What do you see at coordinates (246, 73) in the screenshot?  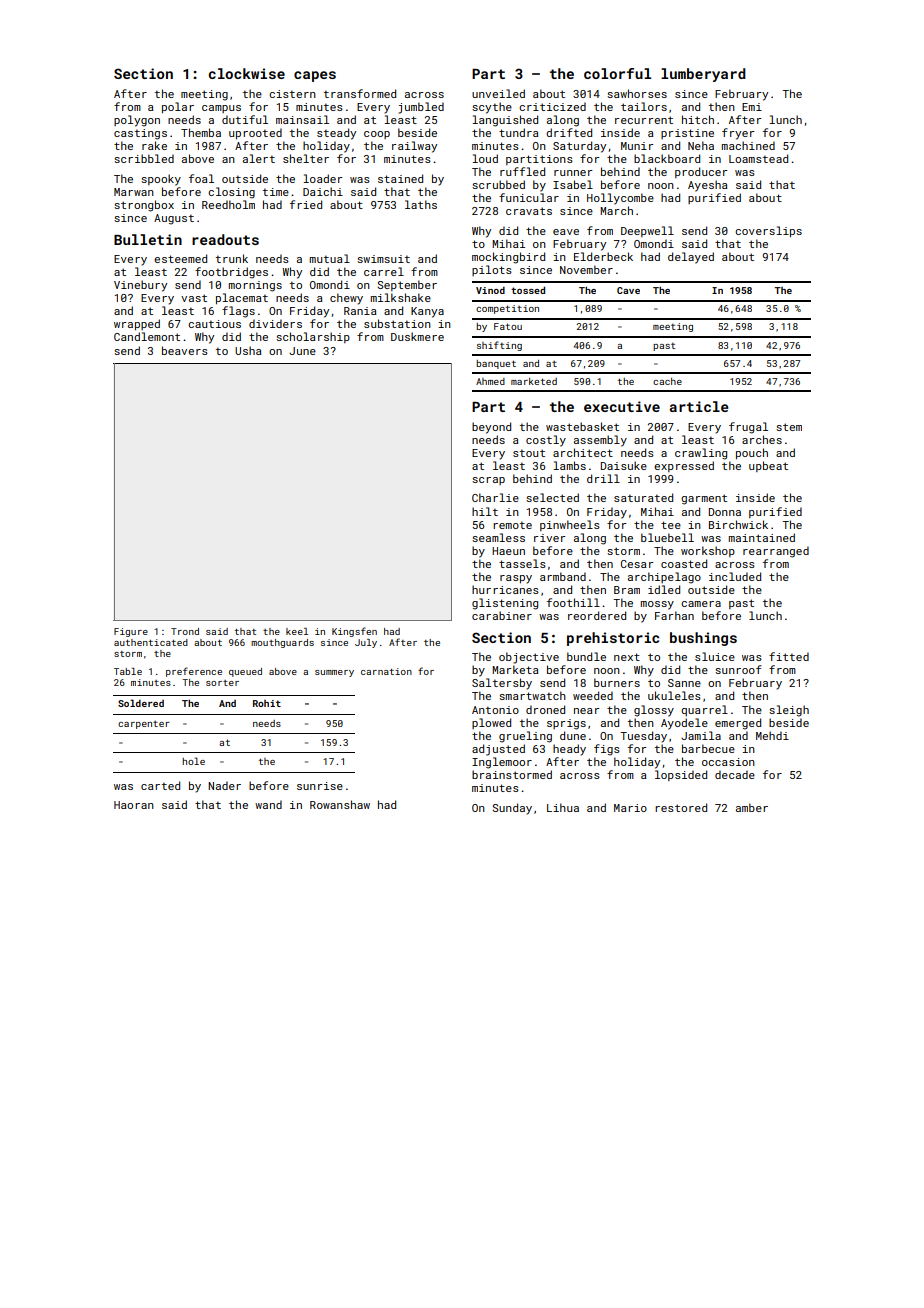 I see `clockwise` at bounding box center [246, 73].
